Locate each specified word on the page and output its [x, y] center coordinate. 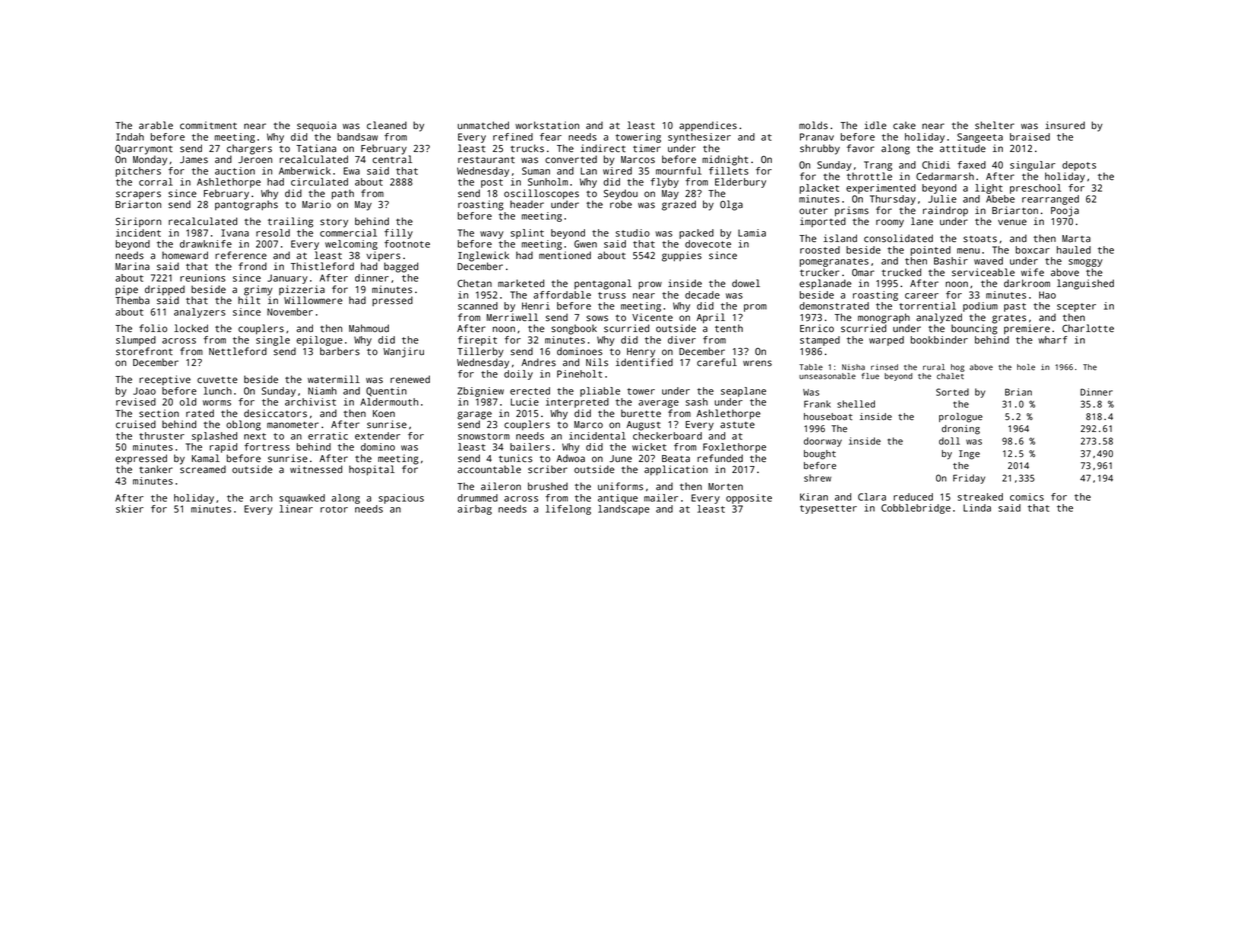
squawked [302, 499]
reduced [913, 497]
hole [1026, 367]
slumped [136, 341]
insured [1065, 125]
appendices [708, 126]
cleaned [387, 125]
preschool [1035, 189]
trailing [290, 222]
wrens [757, 363]
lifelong [568, 510]
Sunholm [548, 182]
